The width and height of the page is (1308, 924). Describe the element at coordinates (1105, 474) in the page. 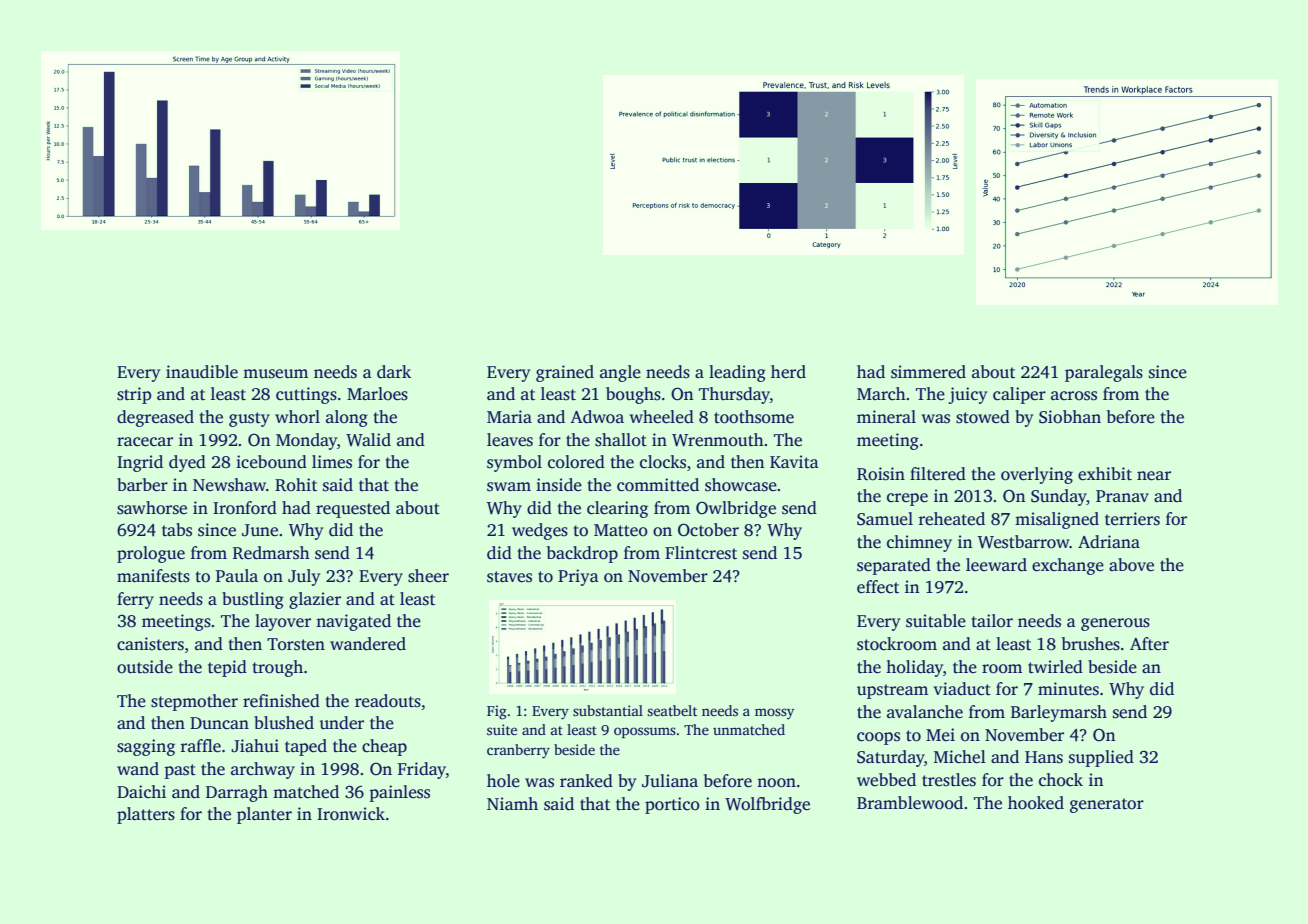

I see `exhibit` at that location.
